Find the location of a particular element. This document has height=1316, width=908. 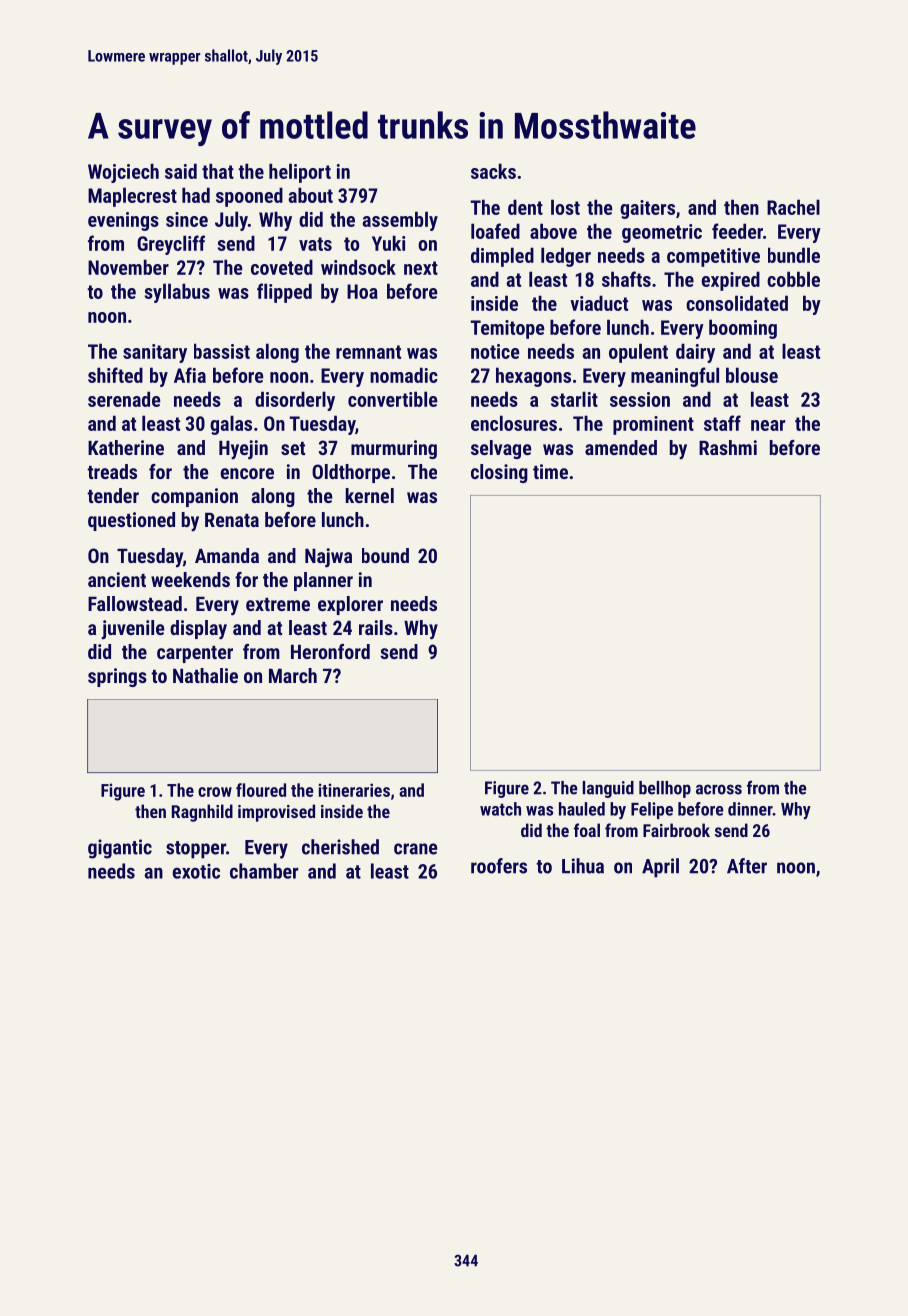

bassist is located at coordinates (222, 351).
